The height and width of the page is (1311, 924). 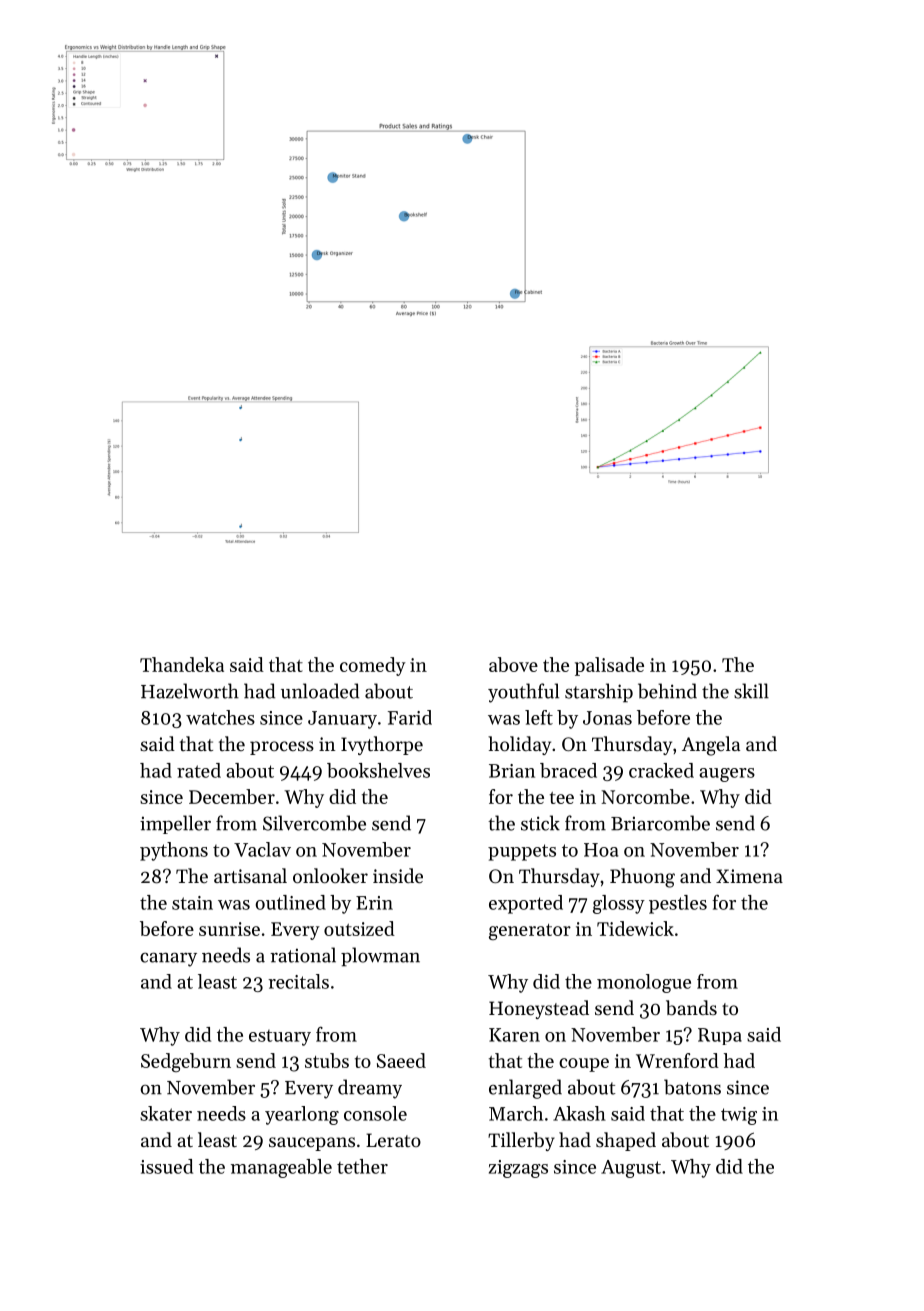 I want to click on Thandeka, so click(x=182, y=664).
